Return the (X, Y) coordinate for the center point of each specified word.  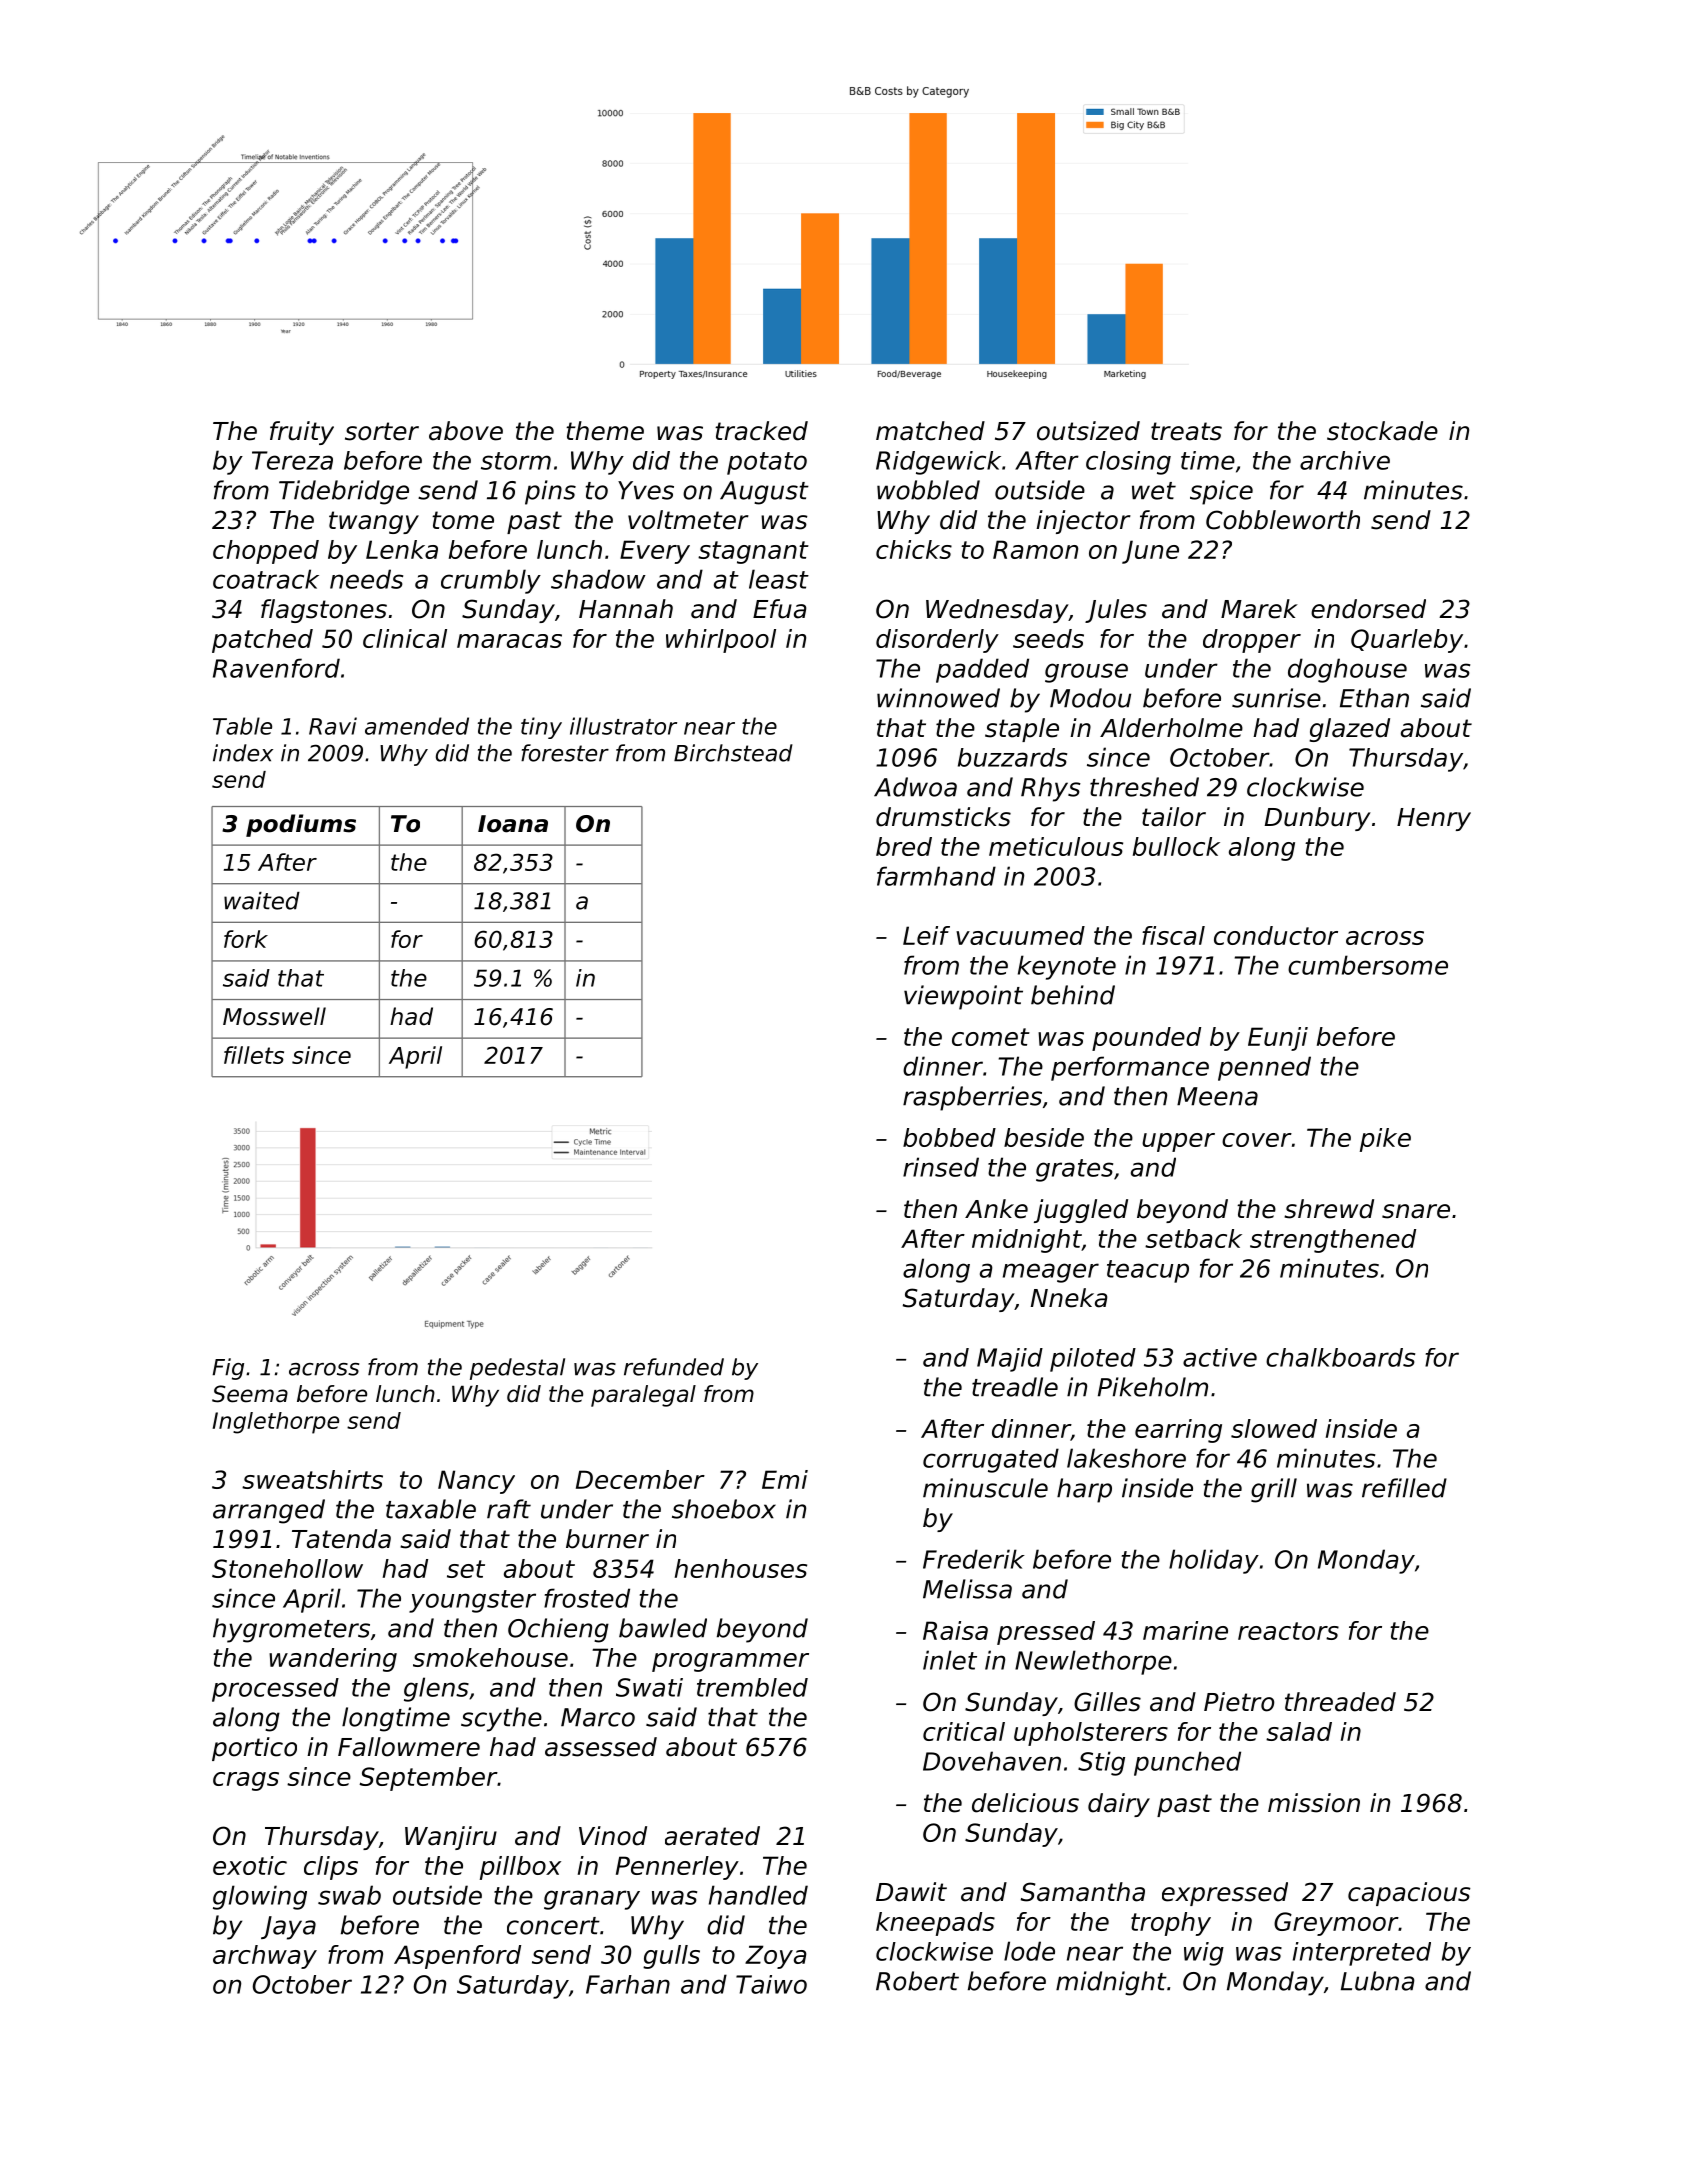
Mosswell (274, 1016)
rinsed (941, 1167)
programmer (730, 1662)
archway (265, 1957)
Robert (917, 1981)
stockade (1382, 431)
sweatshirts (312, 1479)
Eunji (1278, 1039)
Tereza (292, 460)
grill (1274, 1490)
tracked (761, 431)
